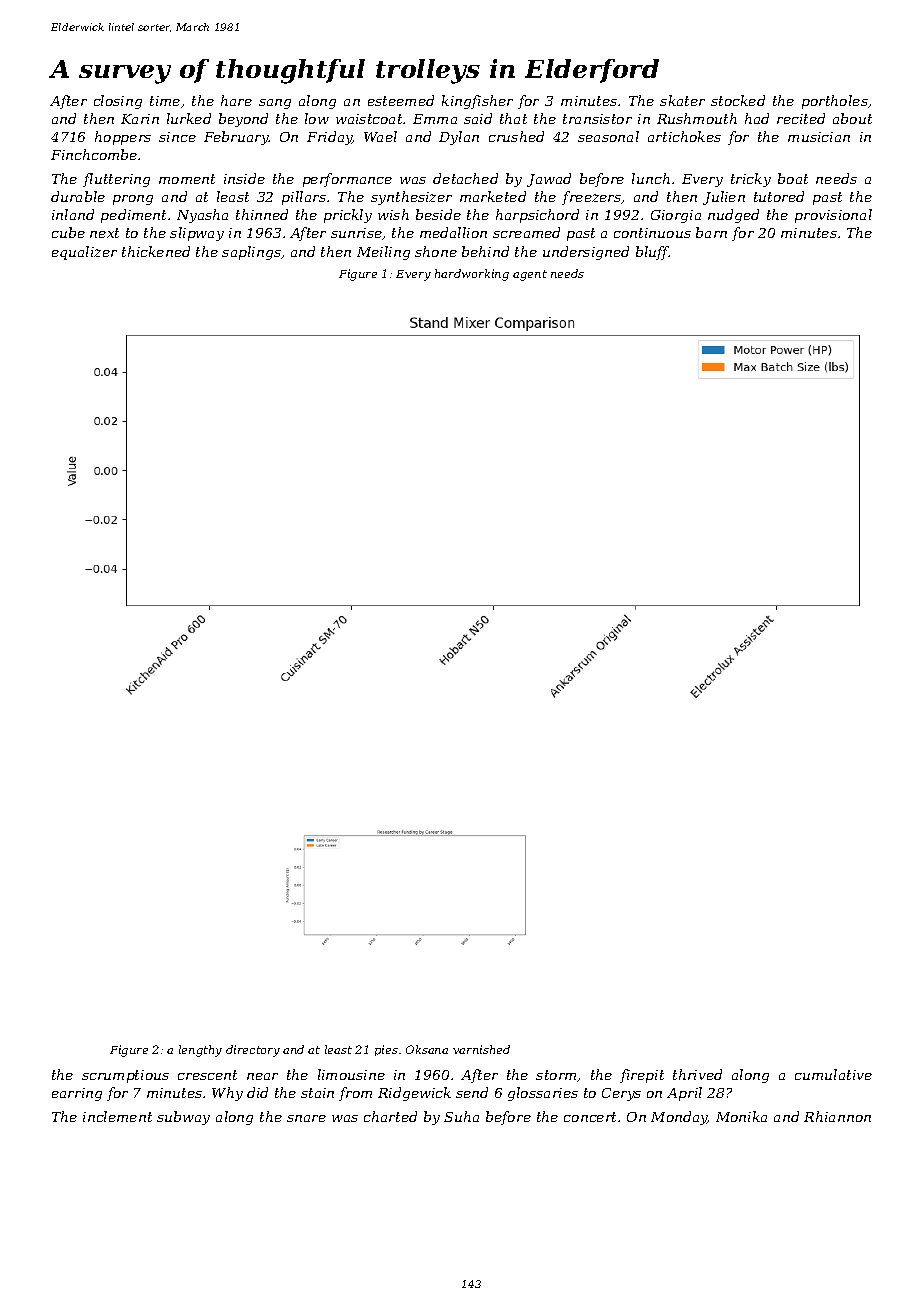  I want to click on hardworking, so click(472, 275).
